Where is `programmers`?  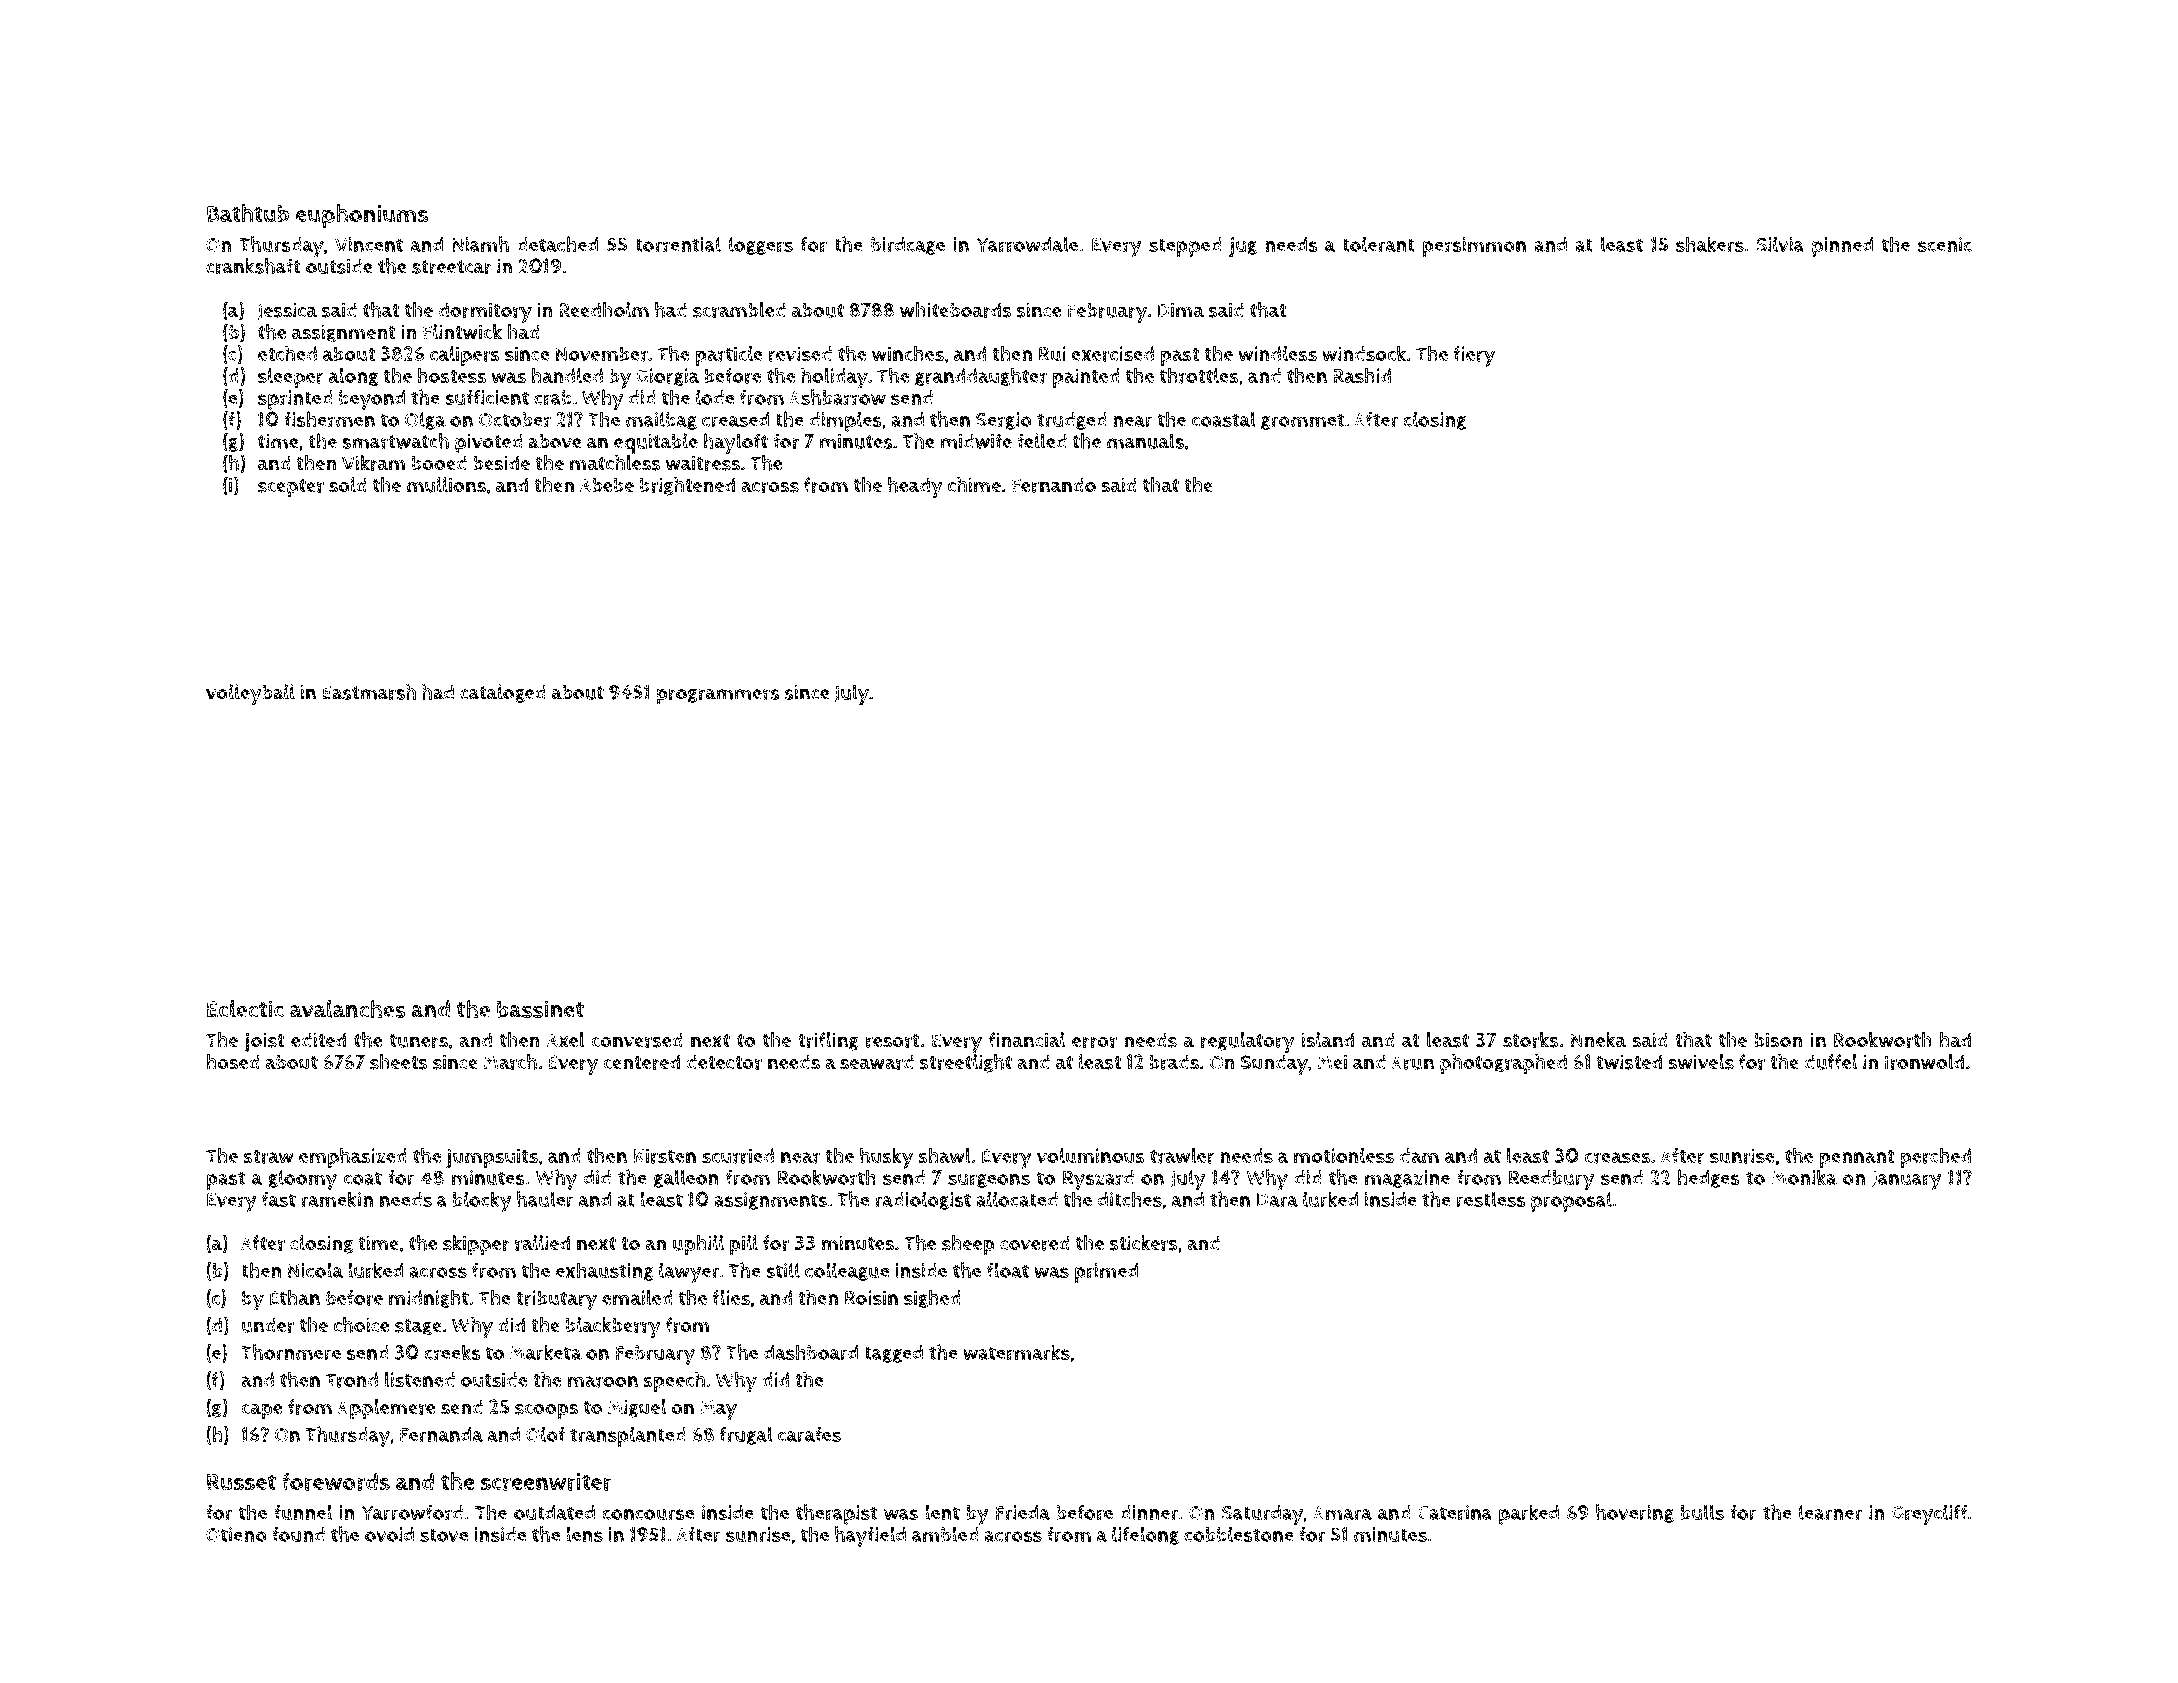
programmers is located at coordinates (718, 697).
